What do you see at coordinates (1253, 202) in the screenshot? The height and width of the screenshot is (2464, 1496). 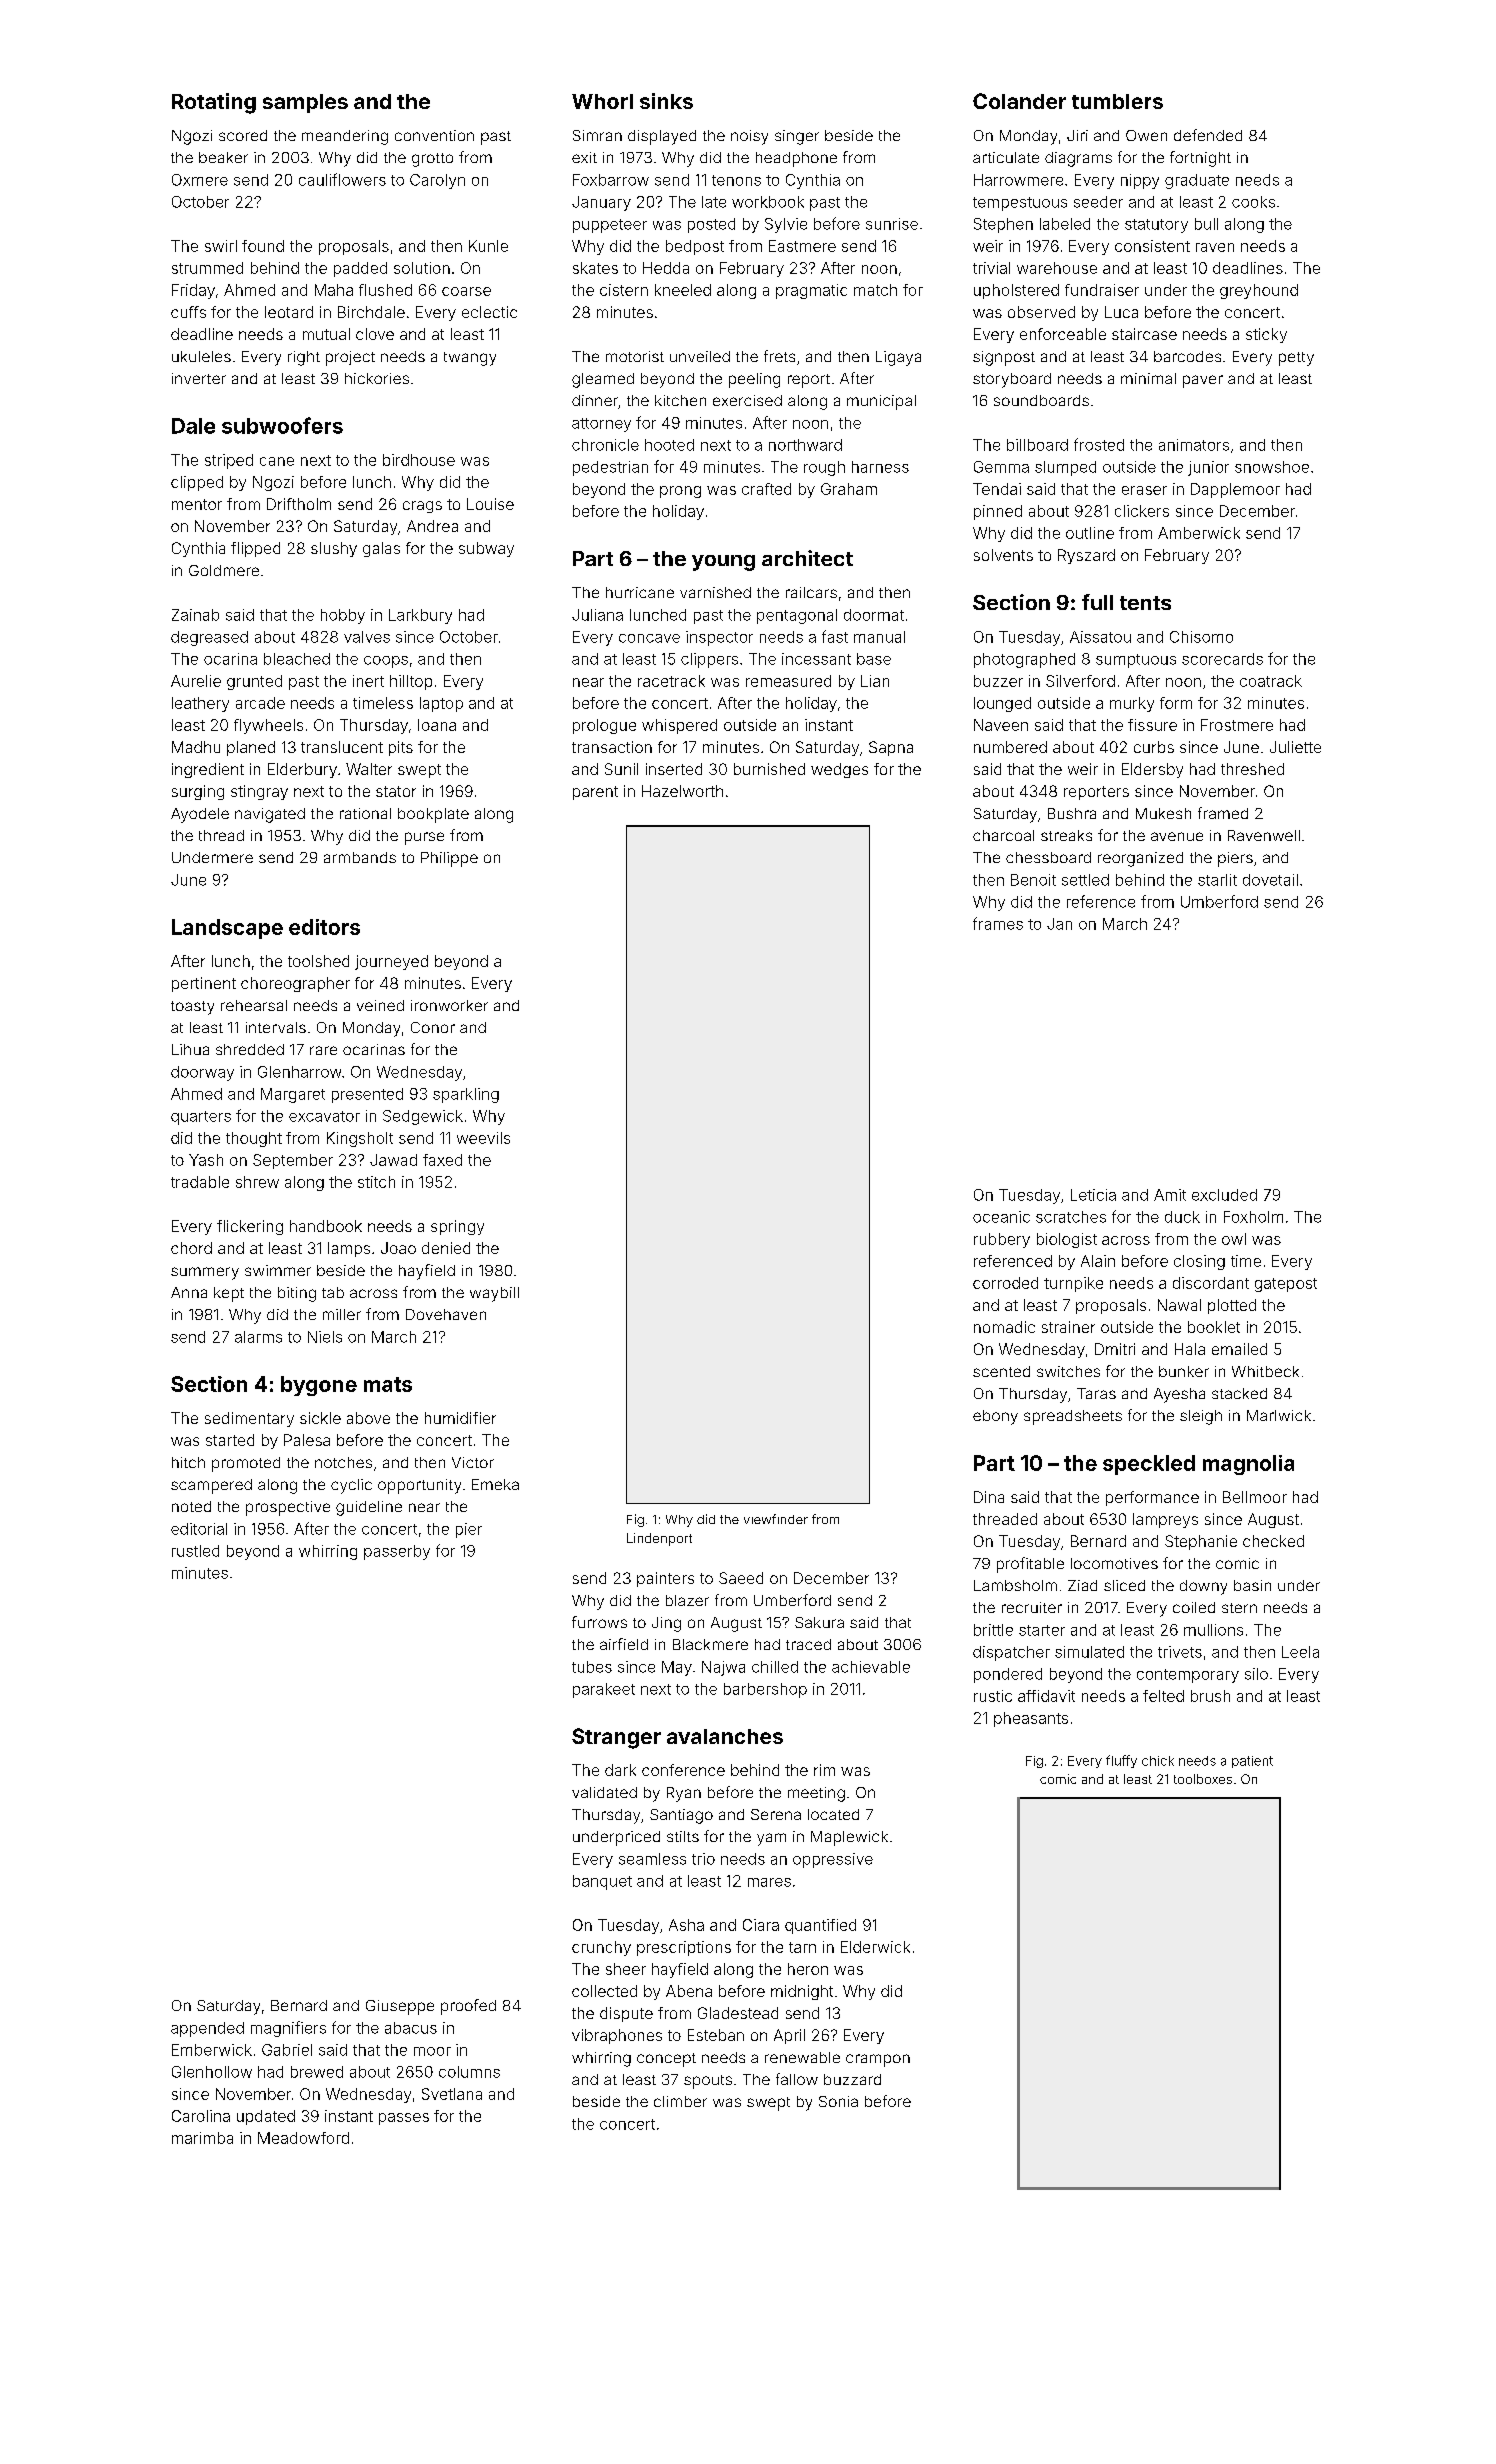 I see `cooks` at bounding box center [1253, 202].
